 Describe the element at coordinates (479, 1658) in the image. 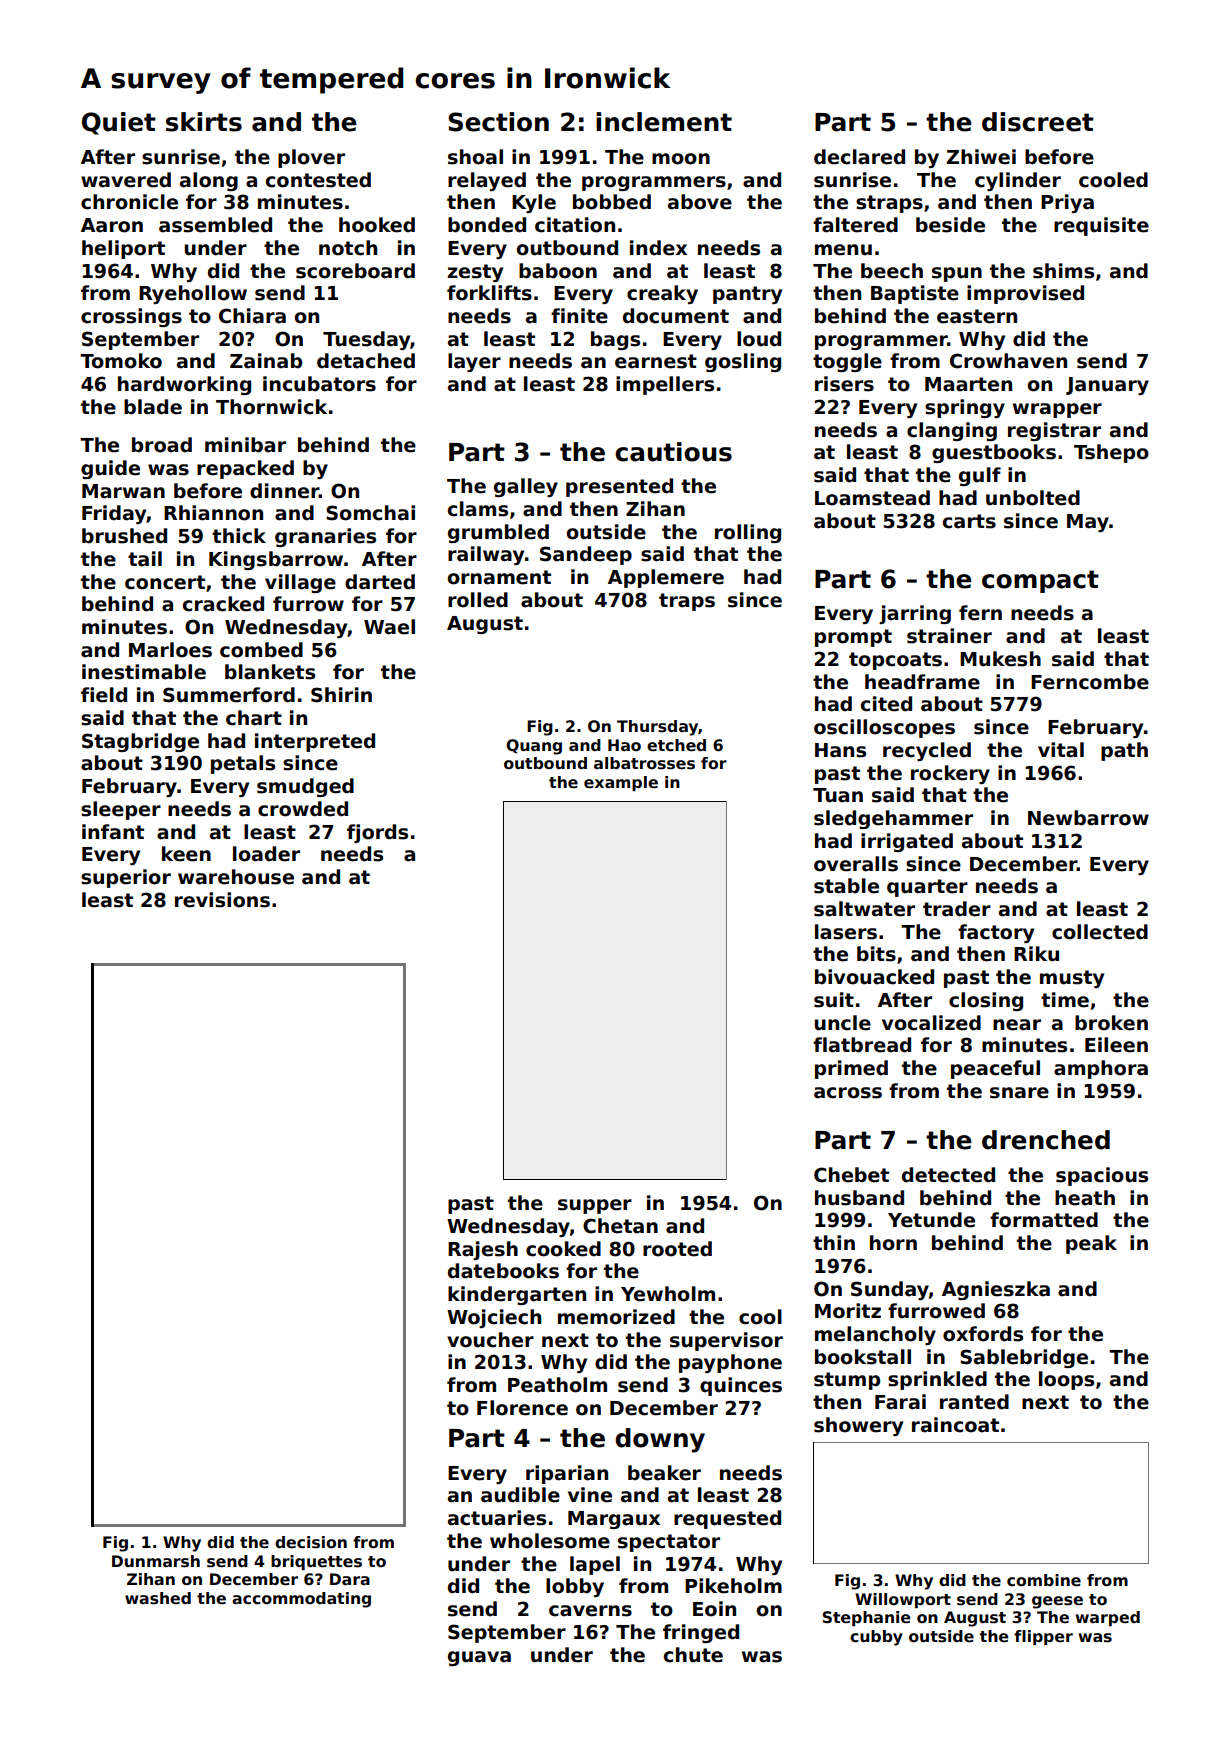

I see `guava` at that location.
